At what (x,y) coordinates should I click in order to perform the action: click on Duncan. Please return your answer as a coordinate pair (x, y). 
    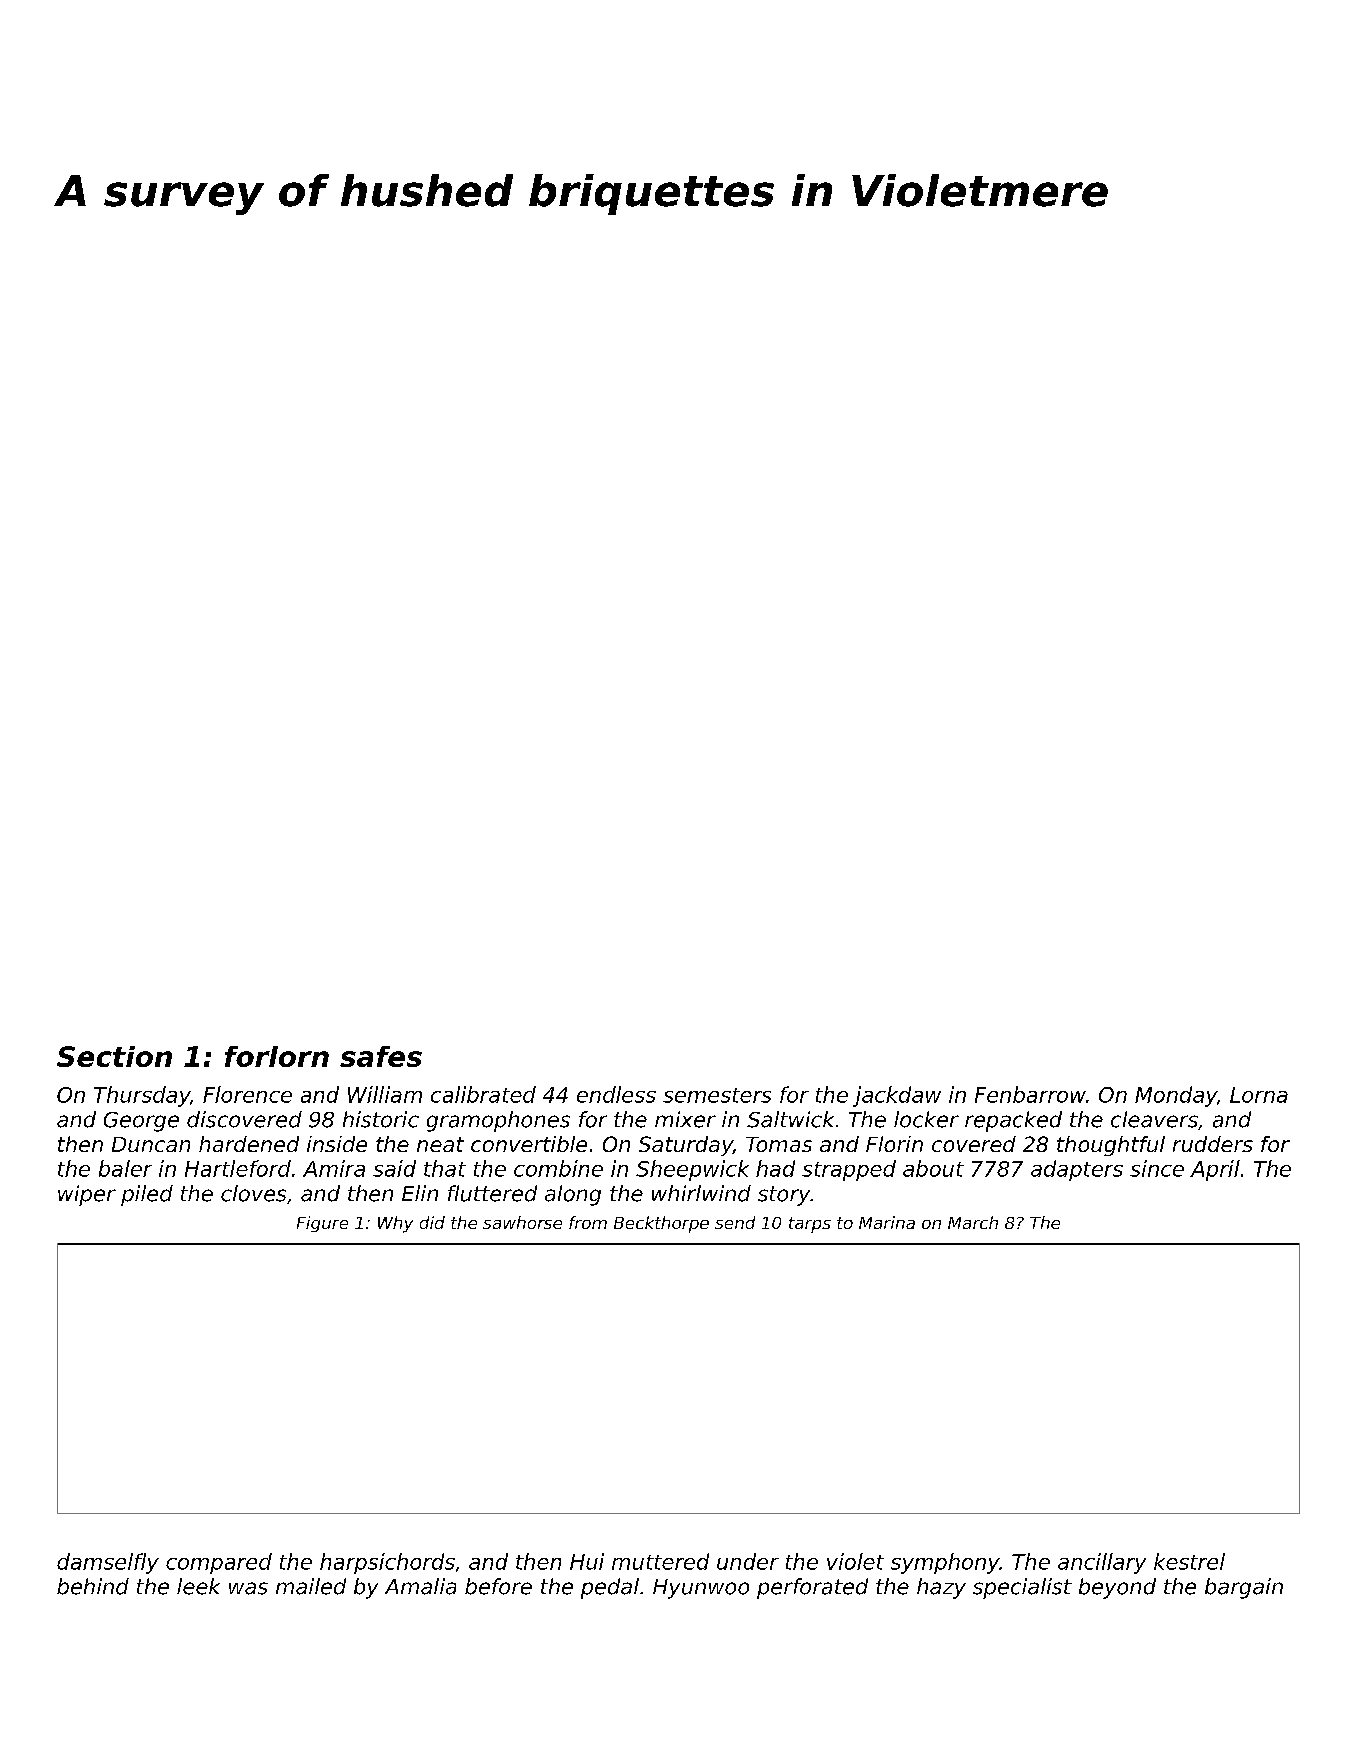
    Looking at the image, I should click on (151, 1144).
